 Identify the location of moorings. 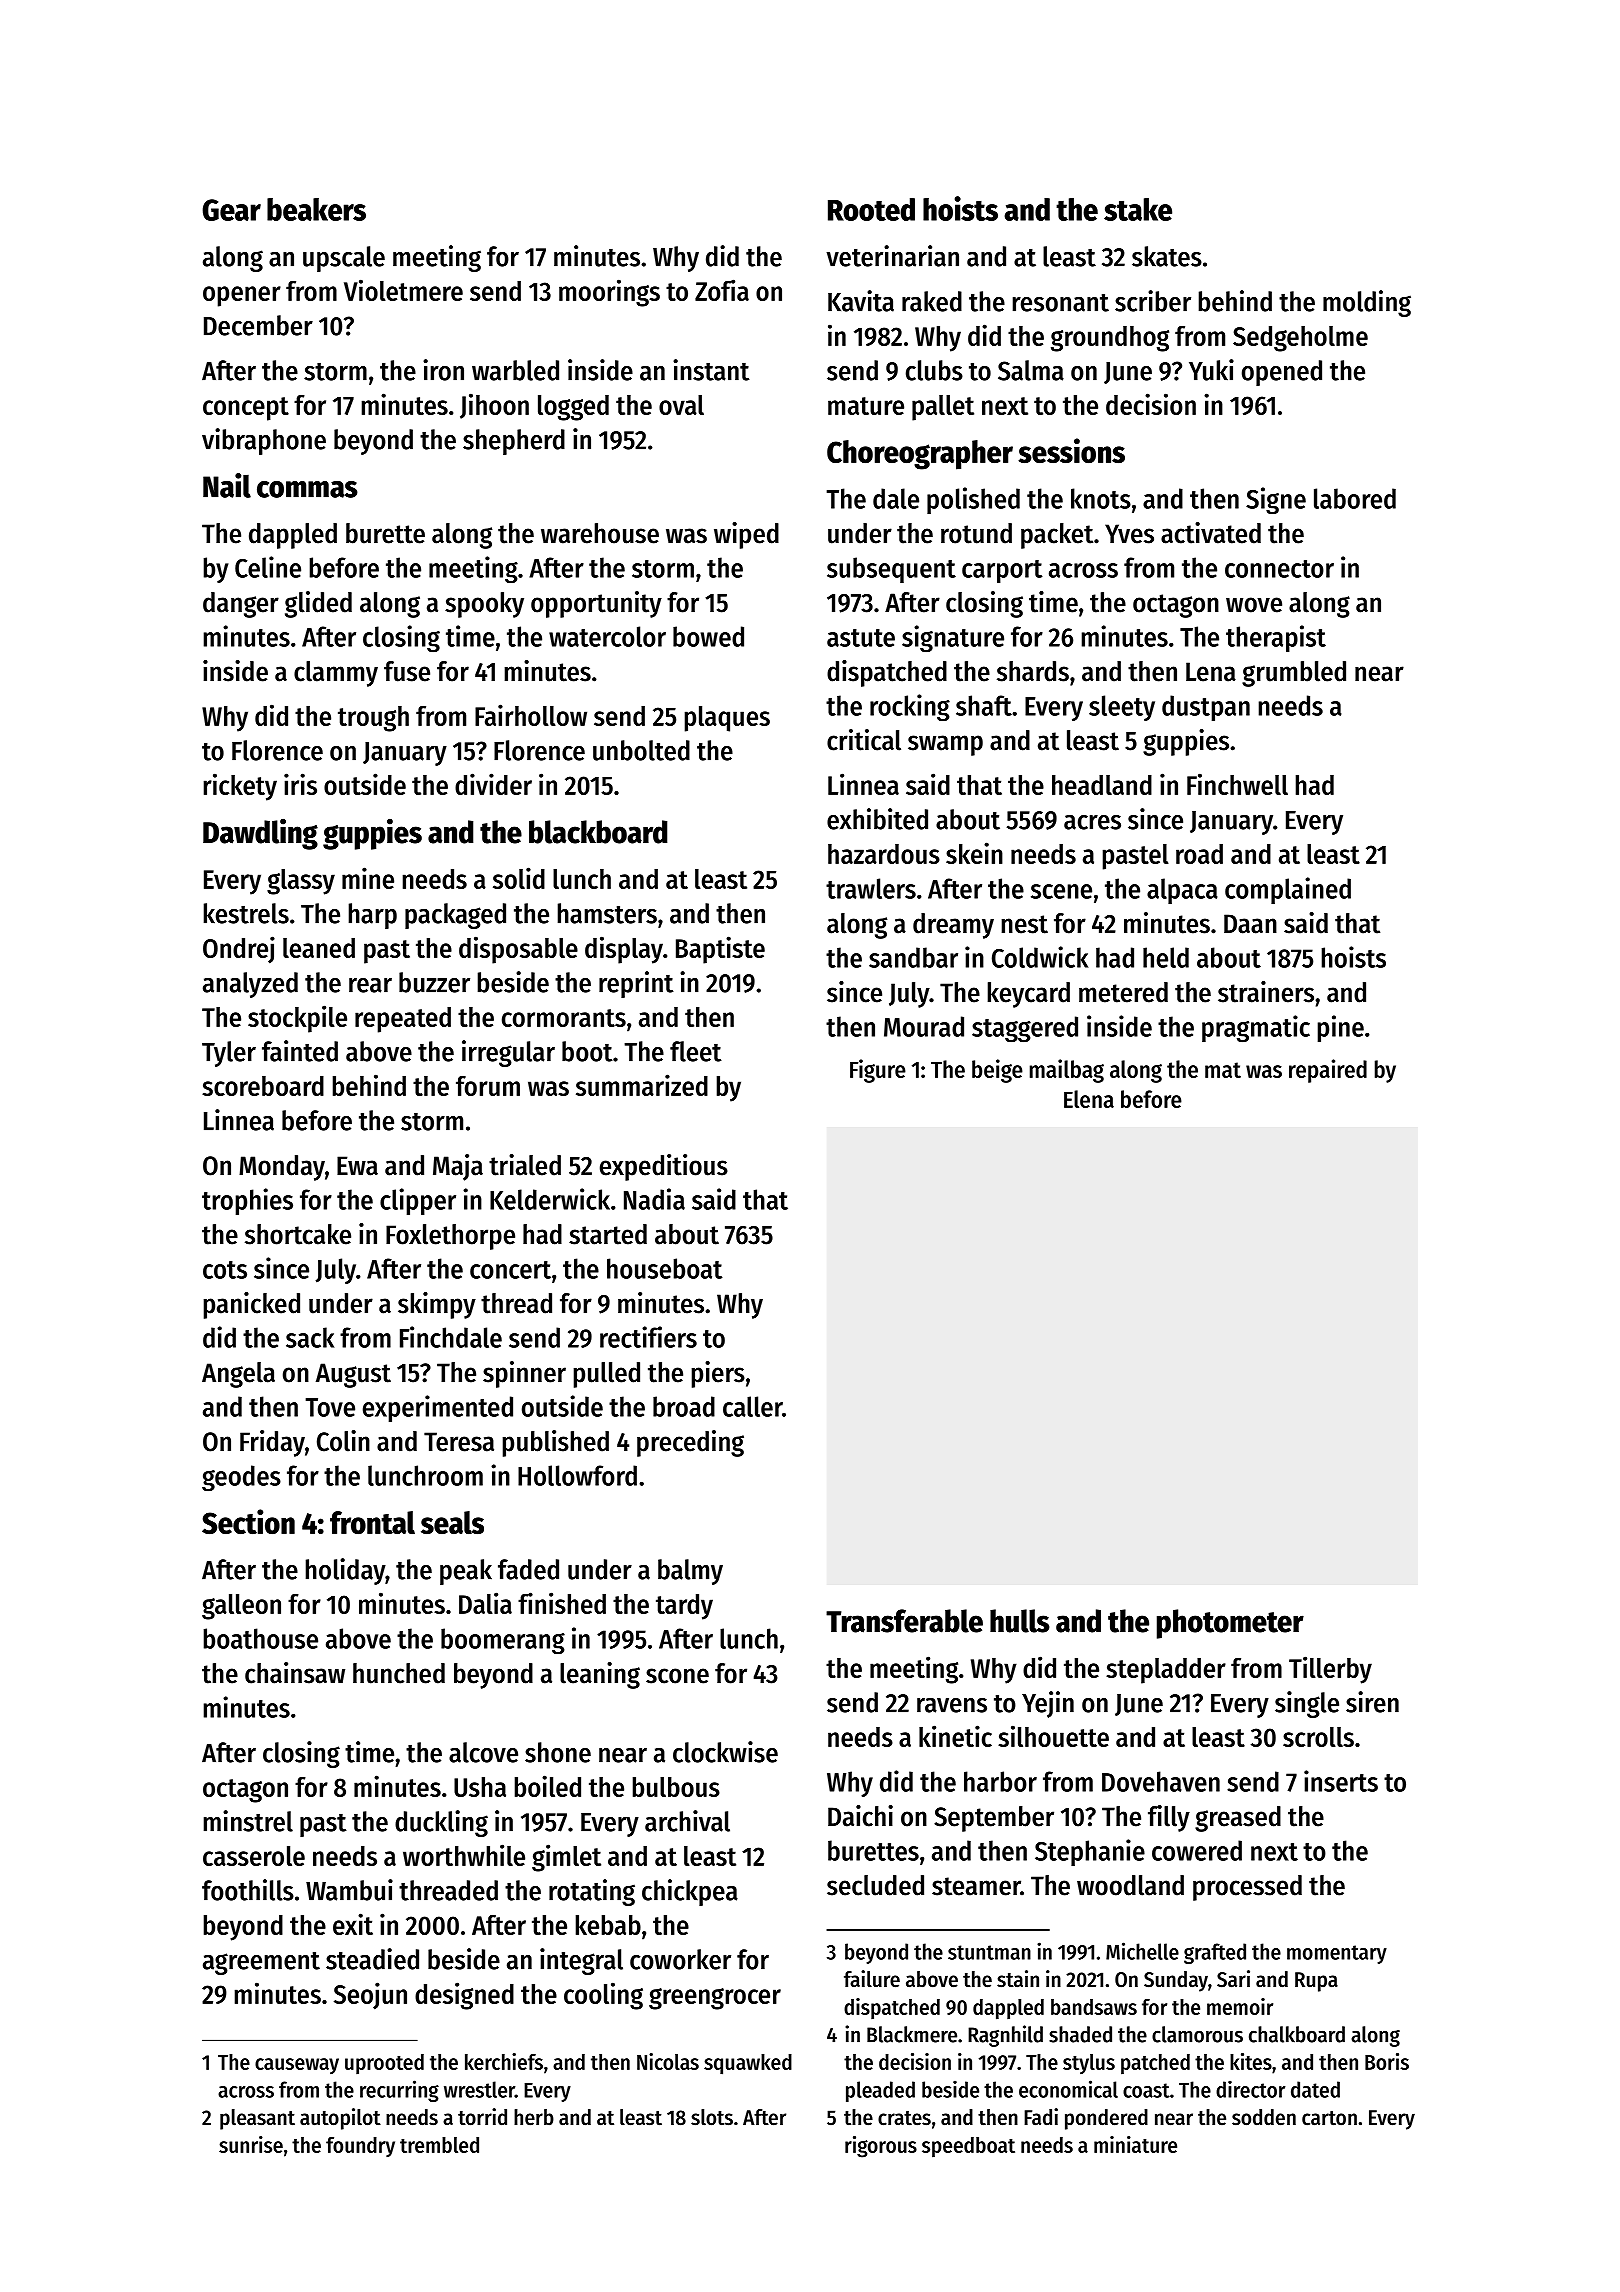
(609, 293).
